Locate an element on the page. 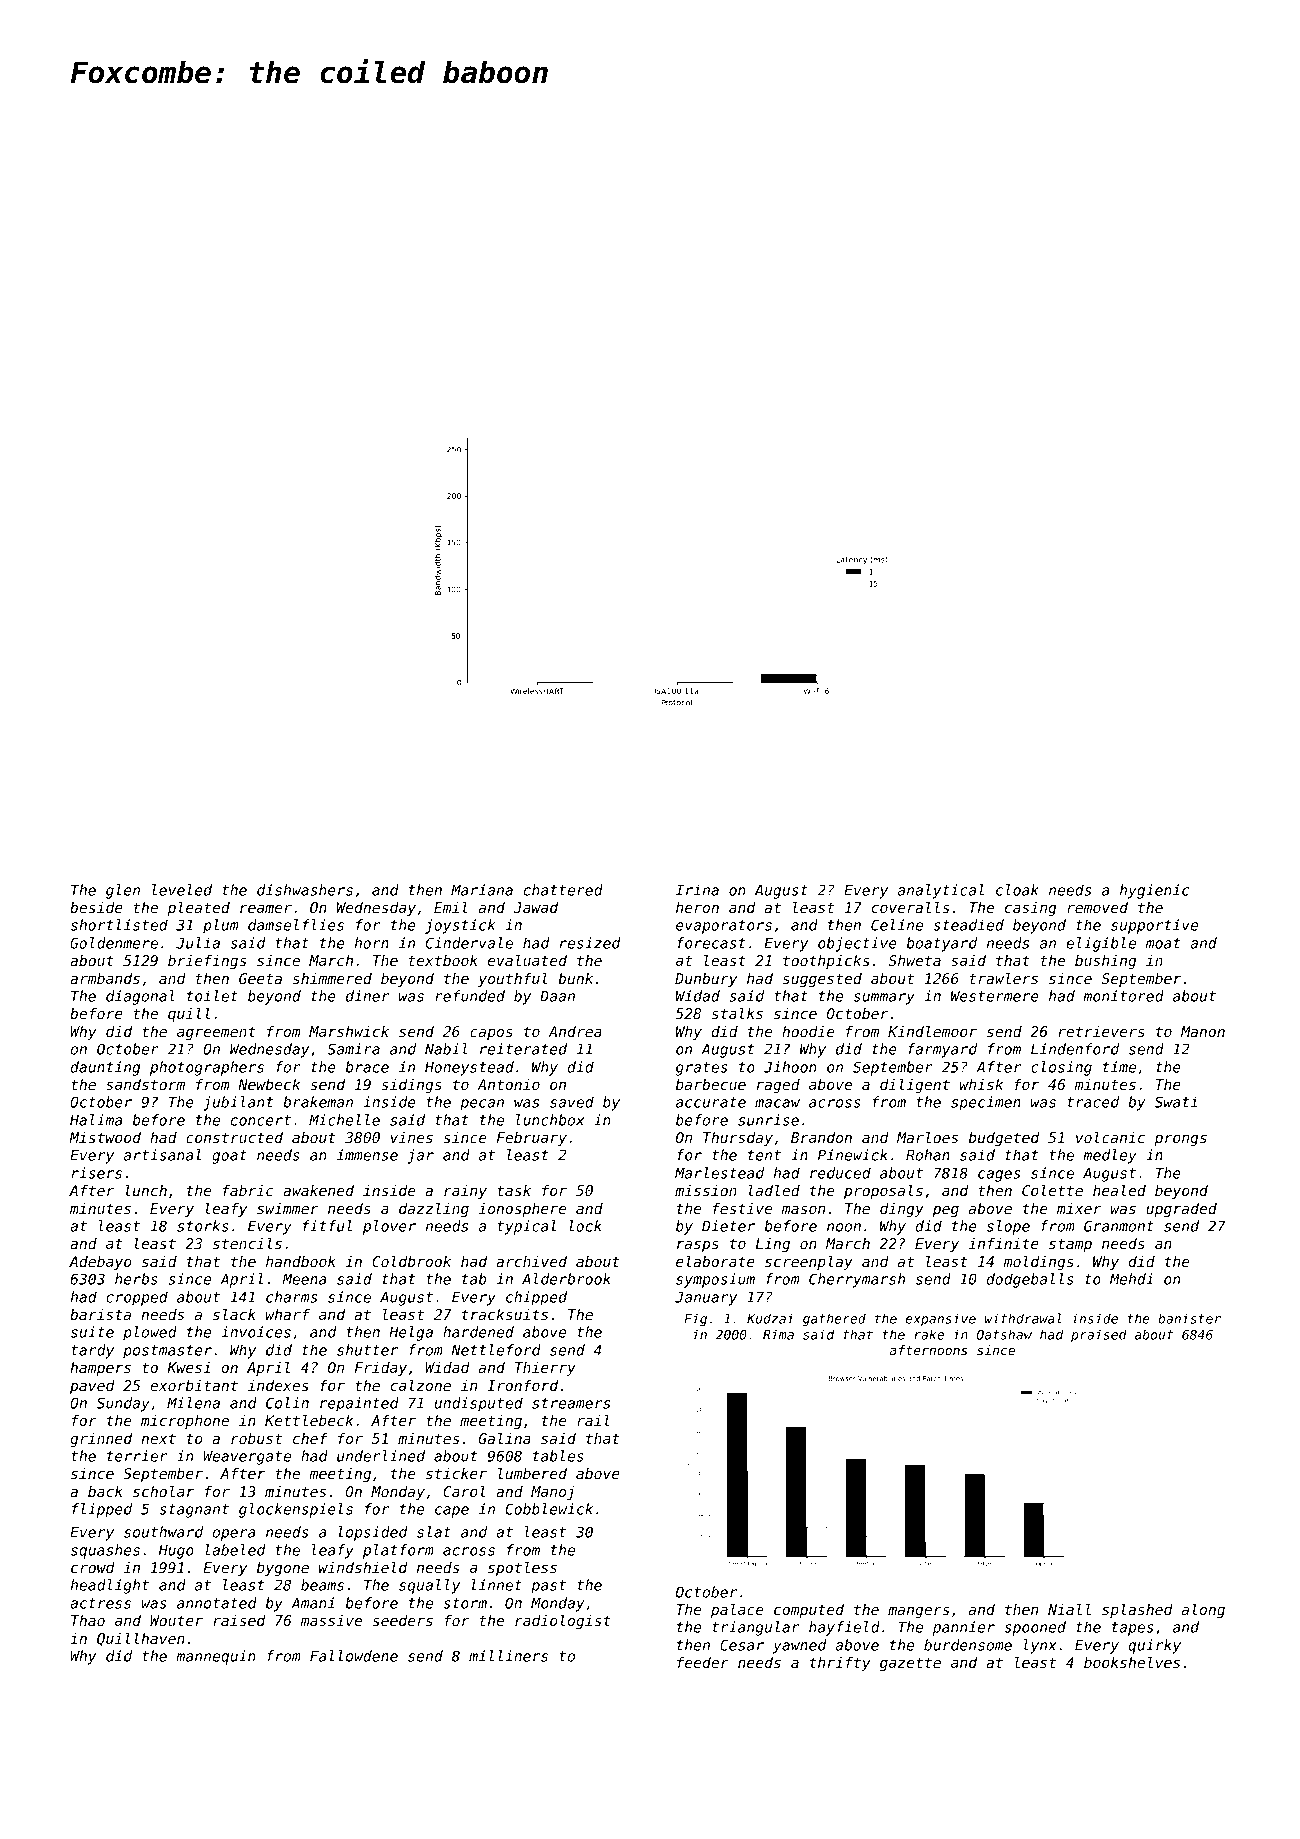 The width and height of the image is (1300, 1839). armbands is located at coordinates (105, 978).
